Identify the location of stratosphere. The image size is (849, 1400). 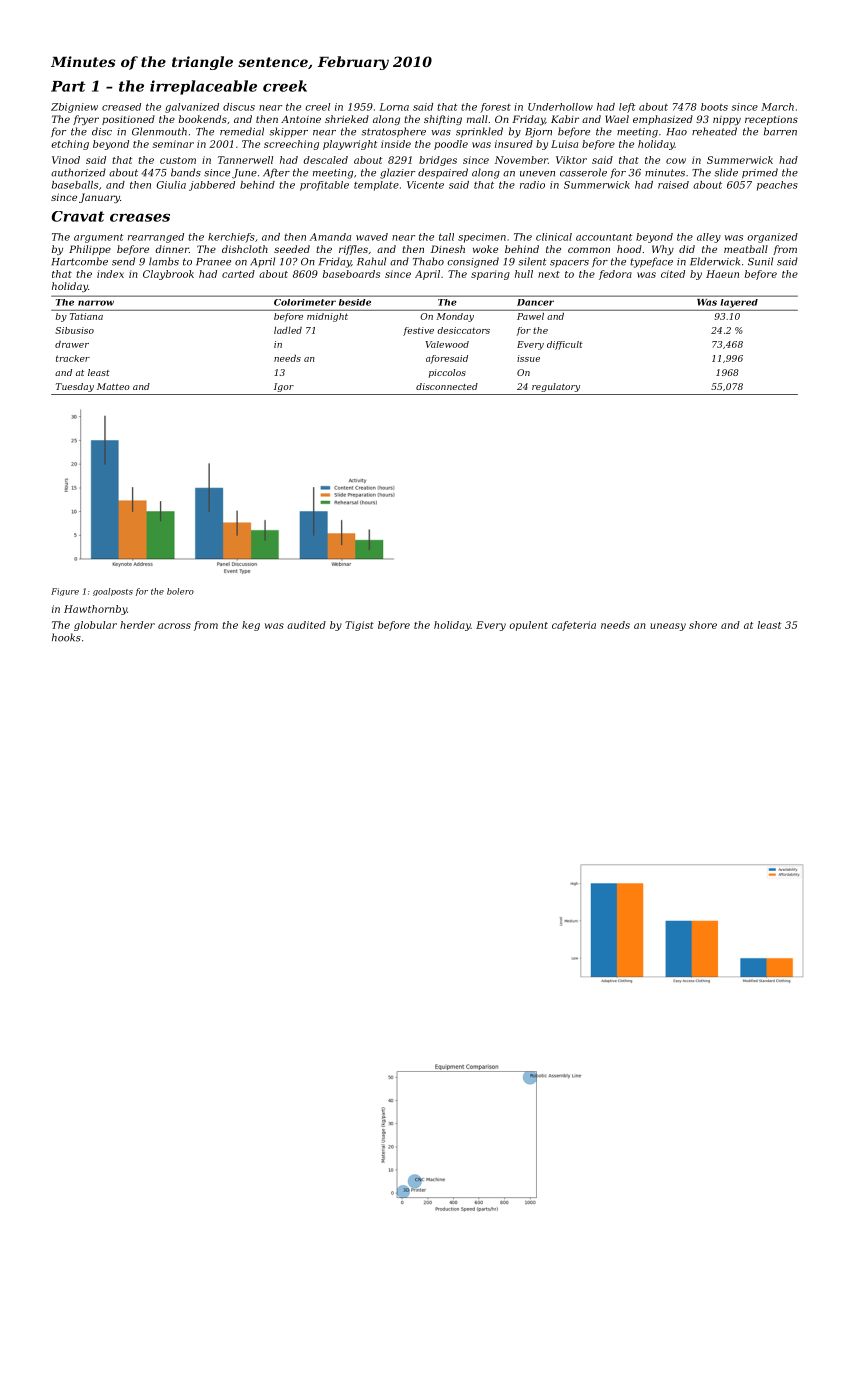
(393, 132).
